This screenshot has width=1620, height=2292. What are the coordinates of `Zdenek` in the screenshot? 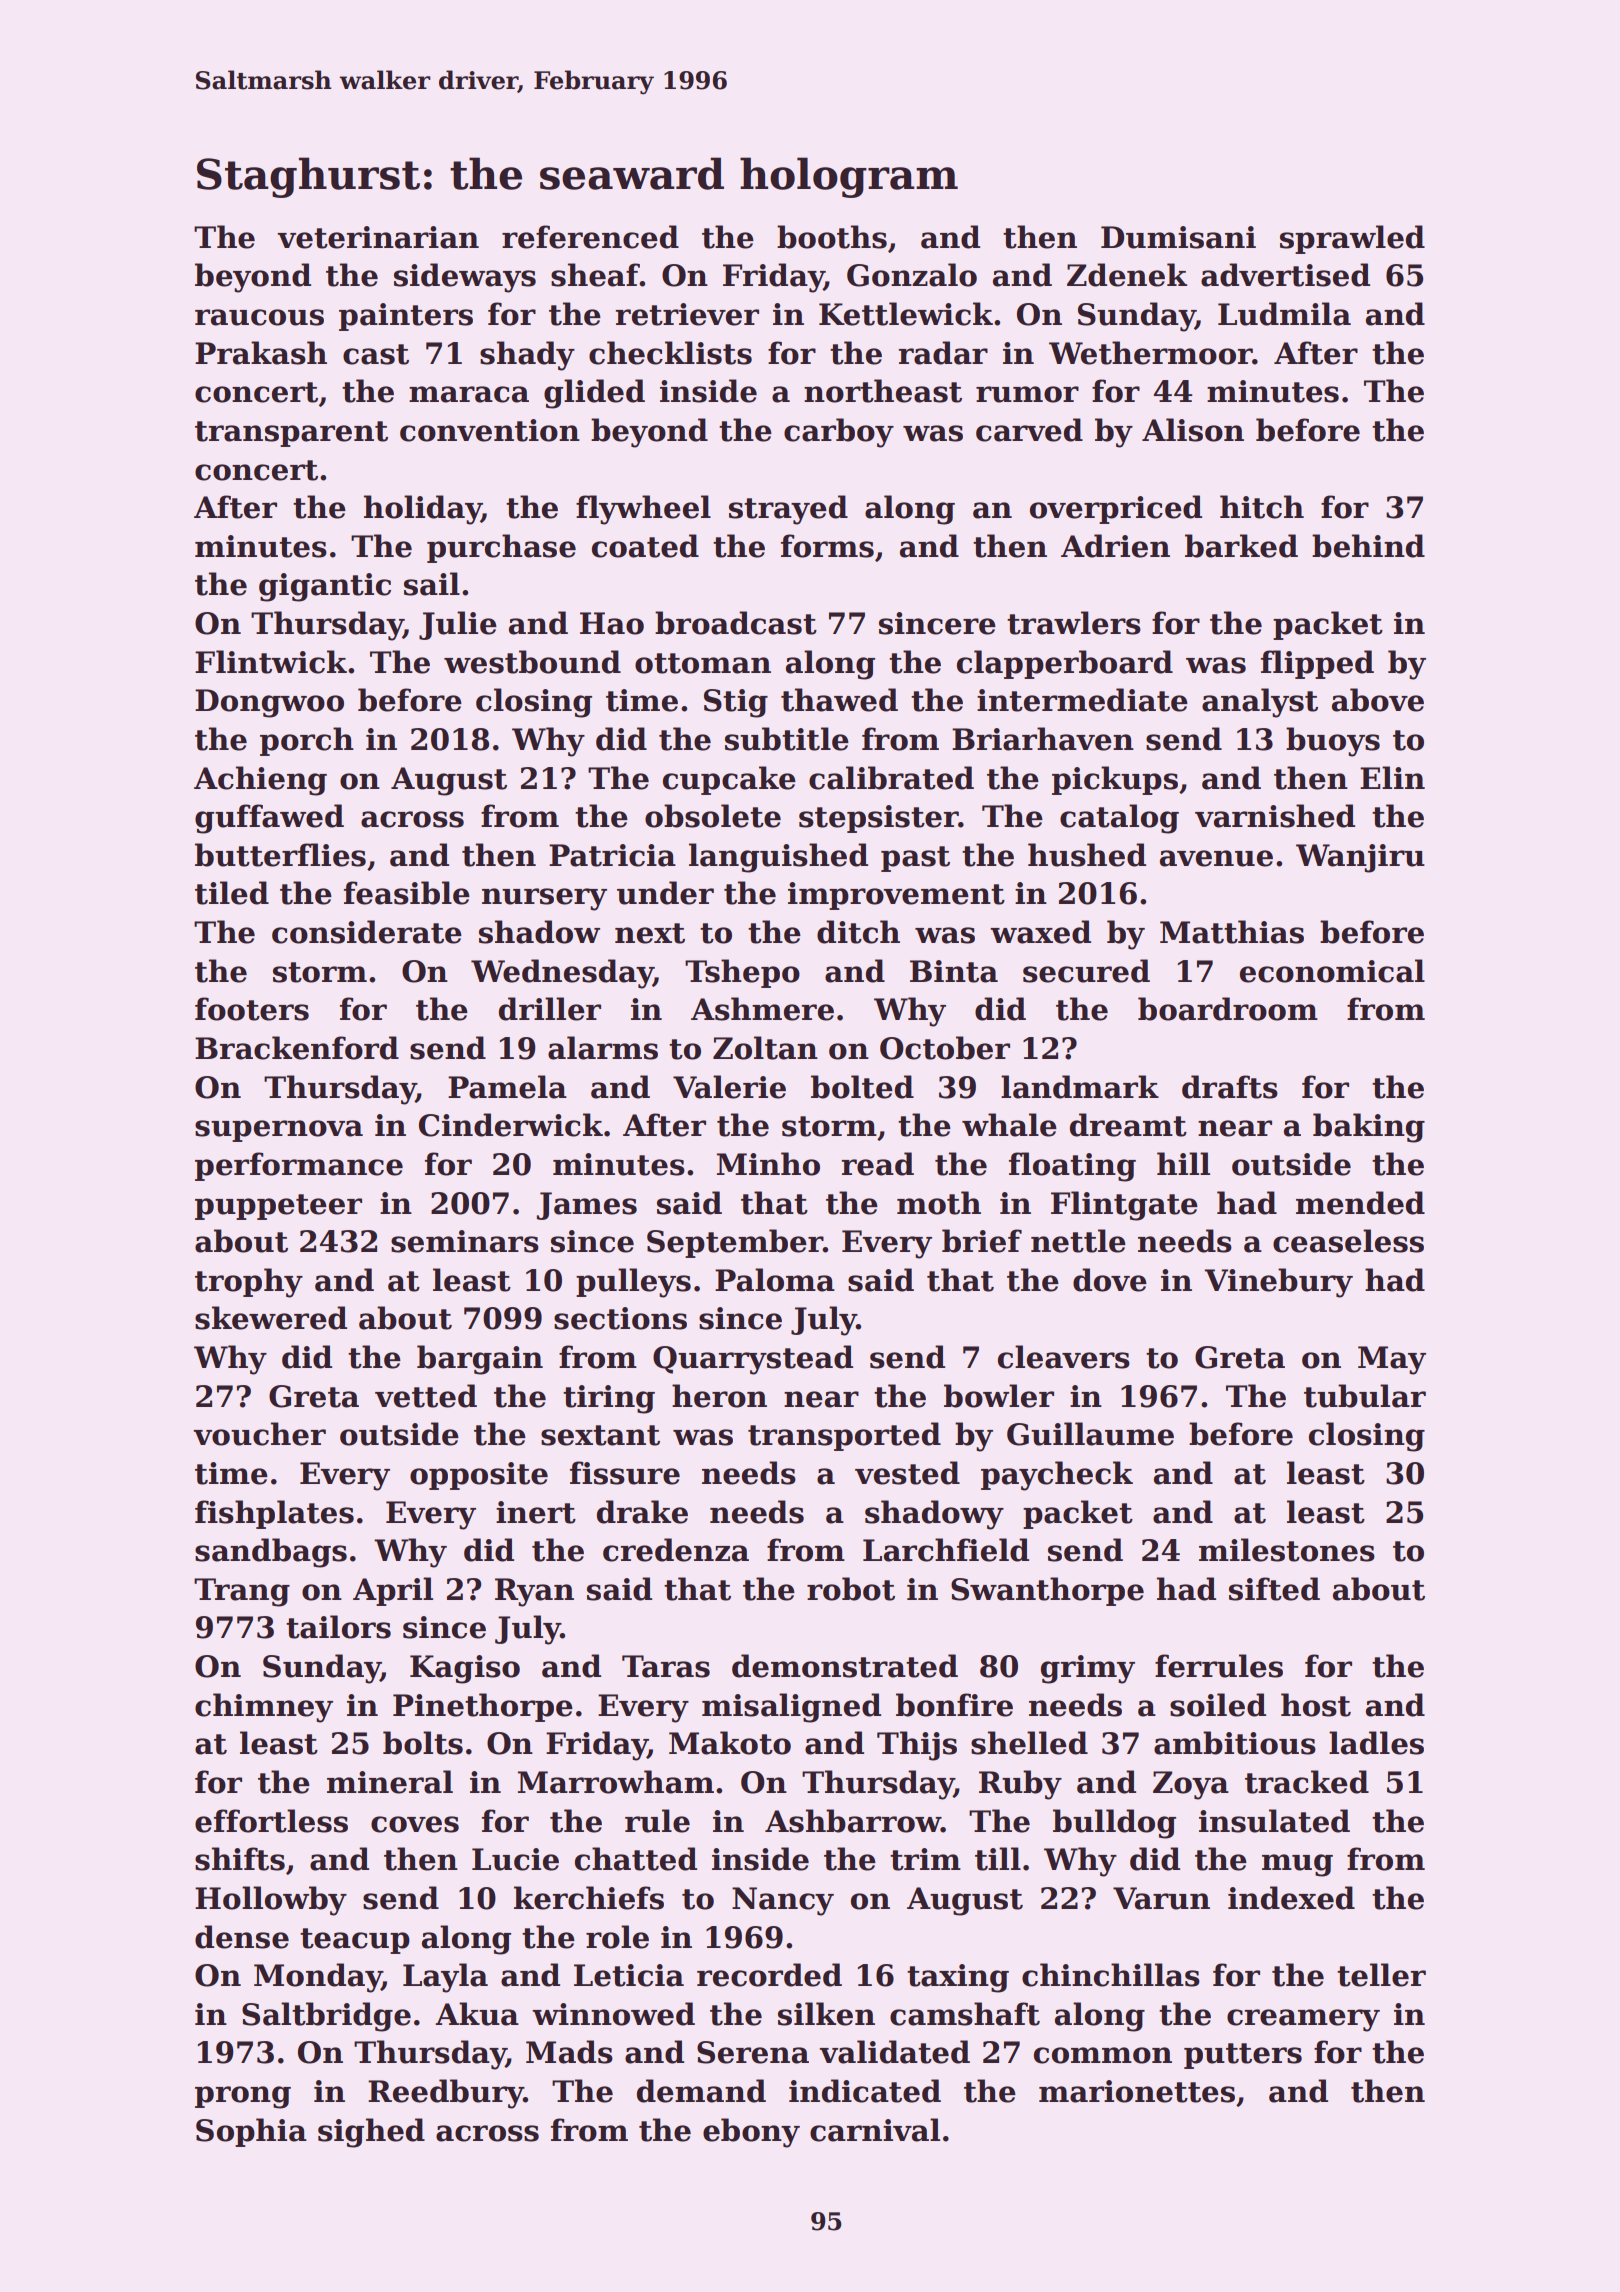 It's located at (1127, 275).
